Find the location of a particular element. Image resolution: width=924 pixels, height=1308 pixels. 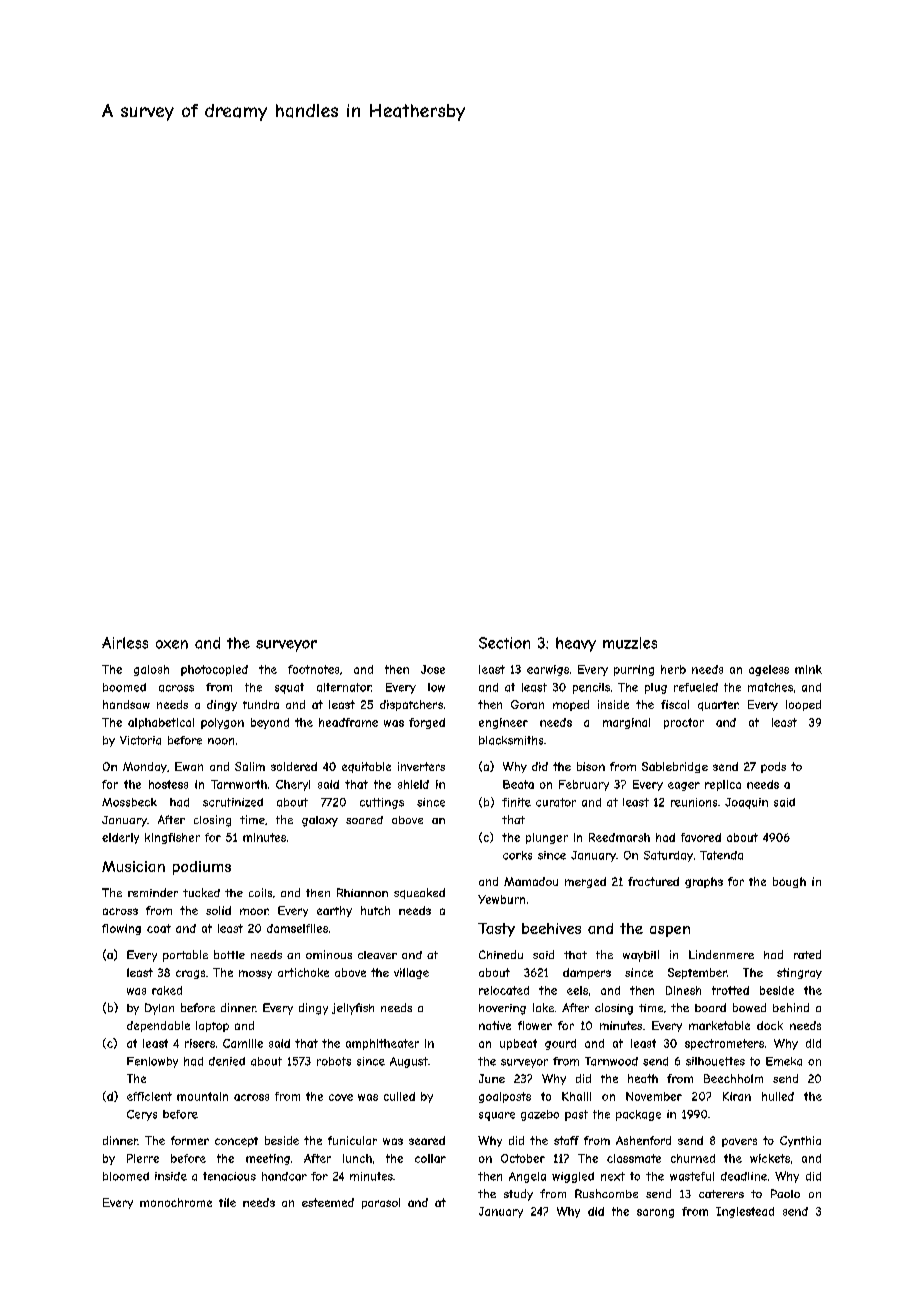

Tasty is located at coordinates (496, 930).
